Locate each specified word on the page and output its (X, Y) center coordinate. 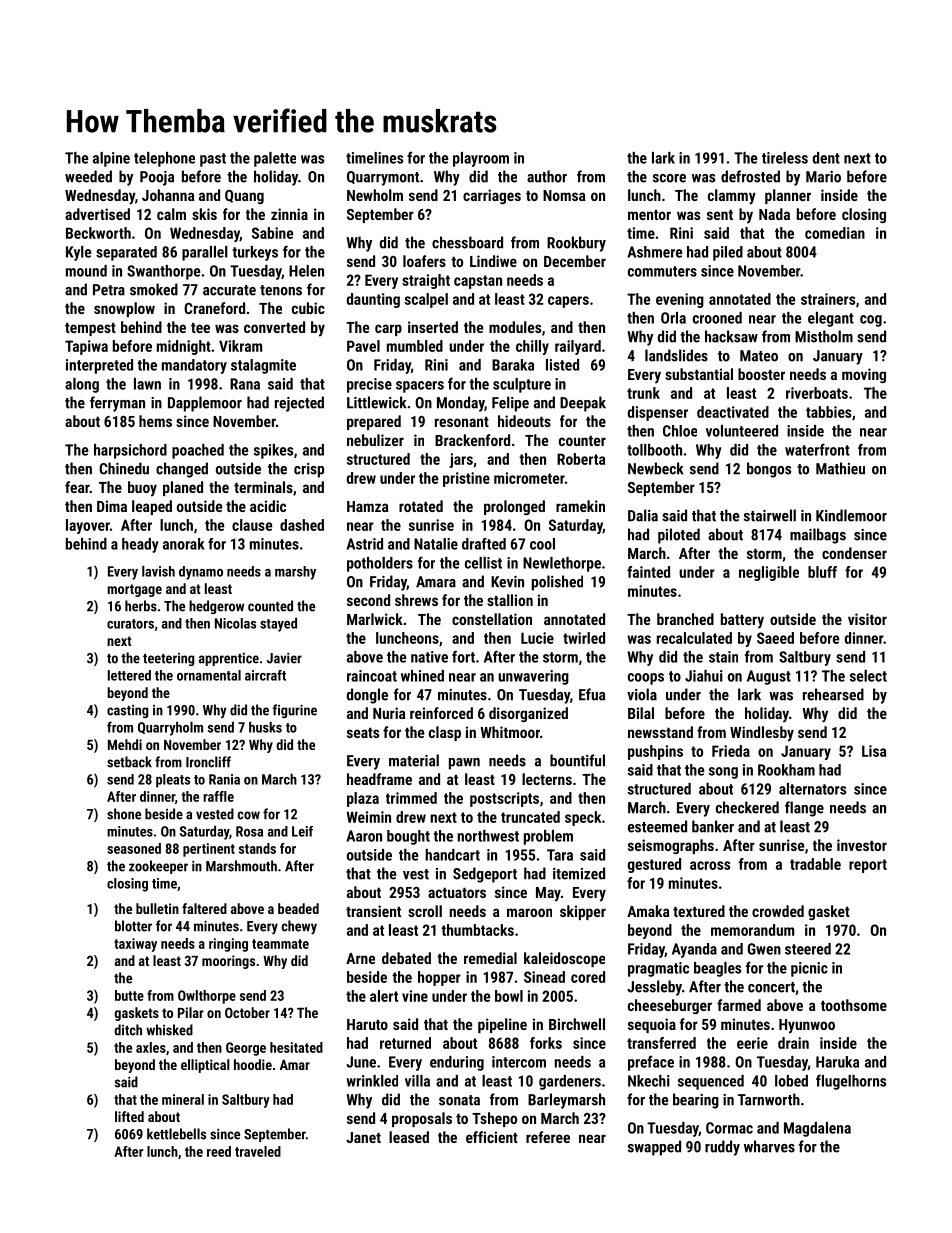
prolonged (514, 507)
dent (826, 158)
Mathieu (840, 468)
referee (548, 1137)
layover (88, 526)
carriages (492, 196)
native (429, 657)
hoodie (253, 1064)
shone (124, 814)
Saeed (775, 638)
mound (86, 271)
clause (252, 525)
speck (583, 818)
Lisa (874, 751)
